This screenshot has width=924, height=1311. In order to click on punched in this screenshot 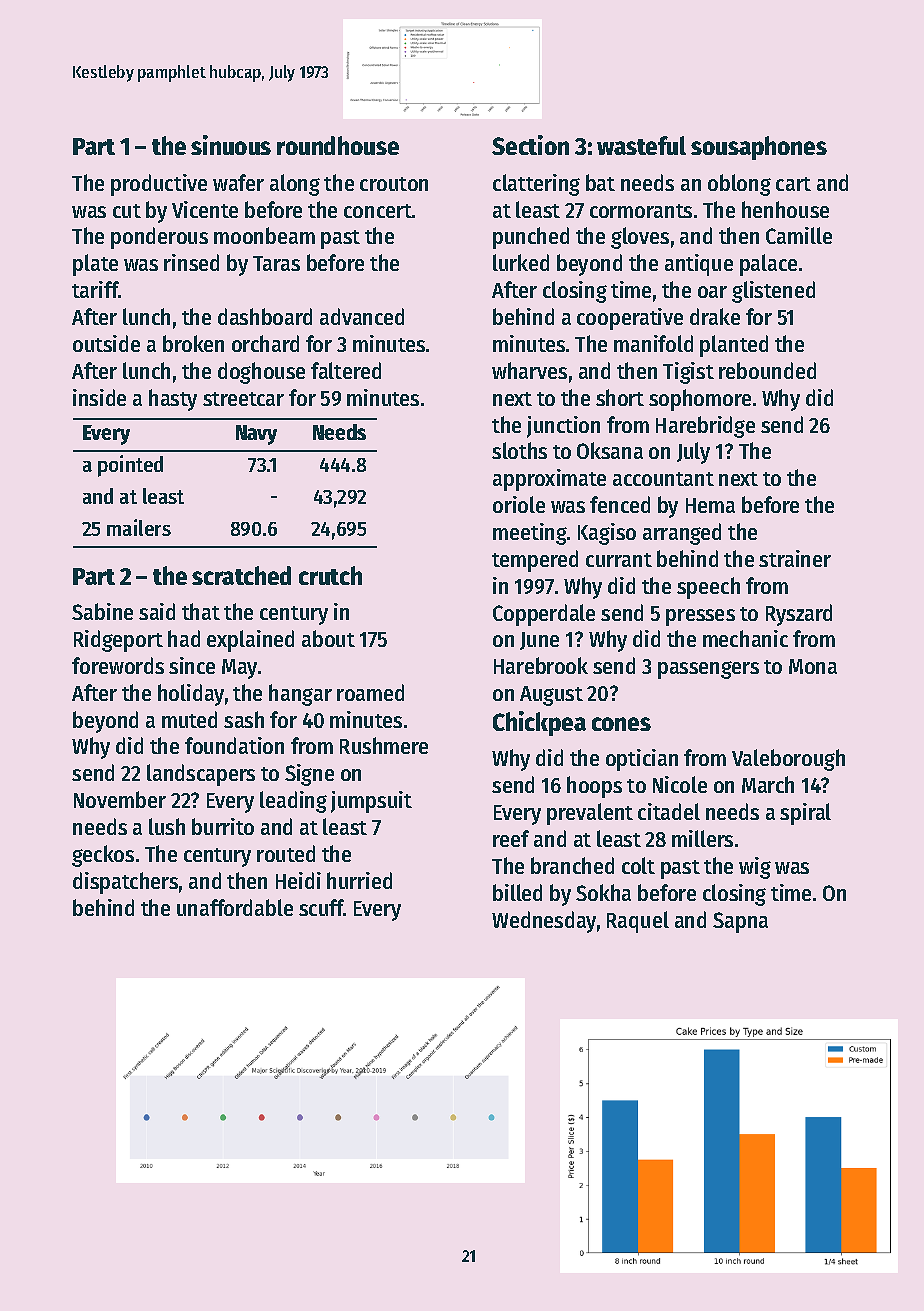, I will do `click(531, 238)`.
